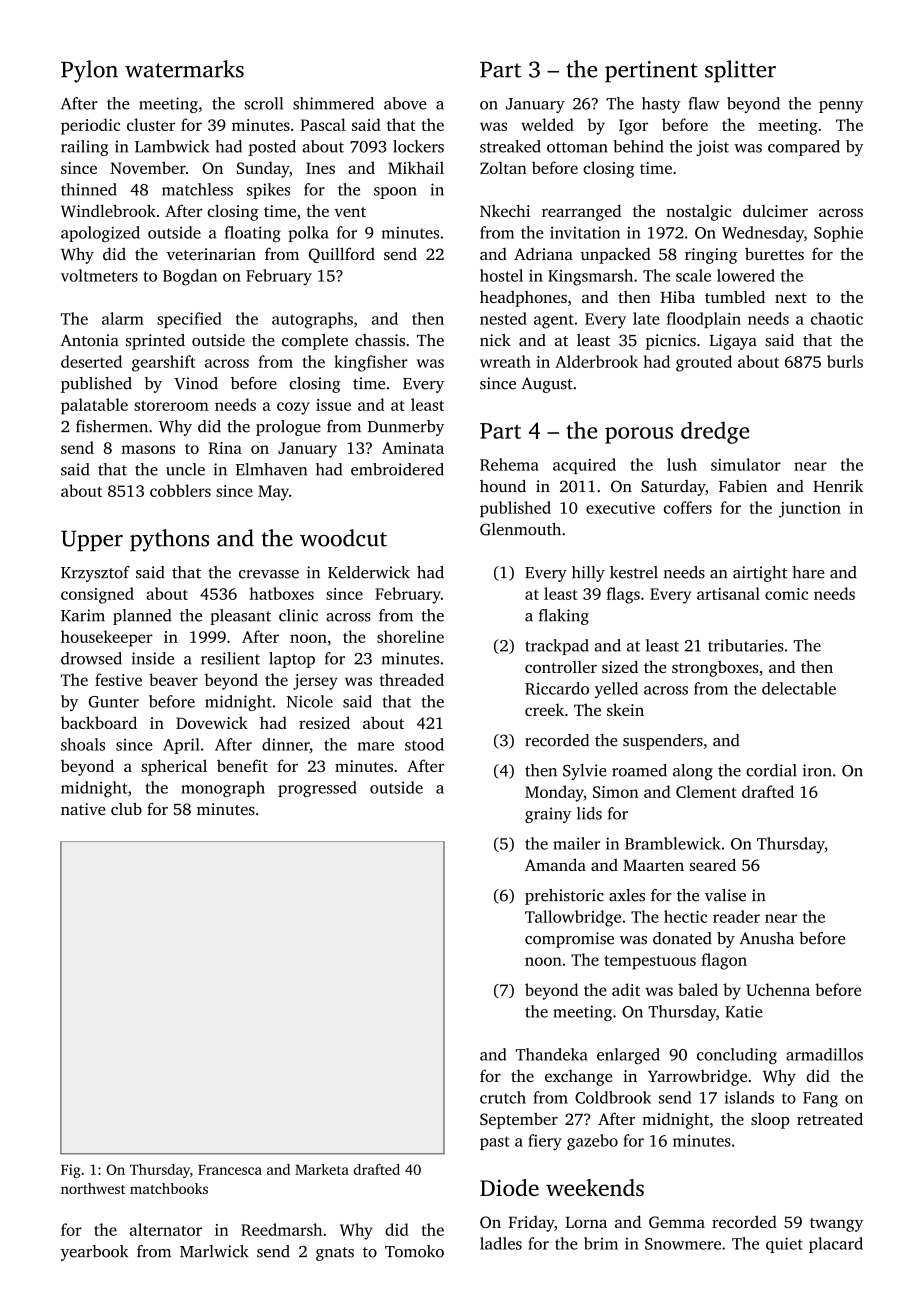  I want to click on Clement, so click(706, 791).
